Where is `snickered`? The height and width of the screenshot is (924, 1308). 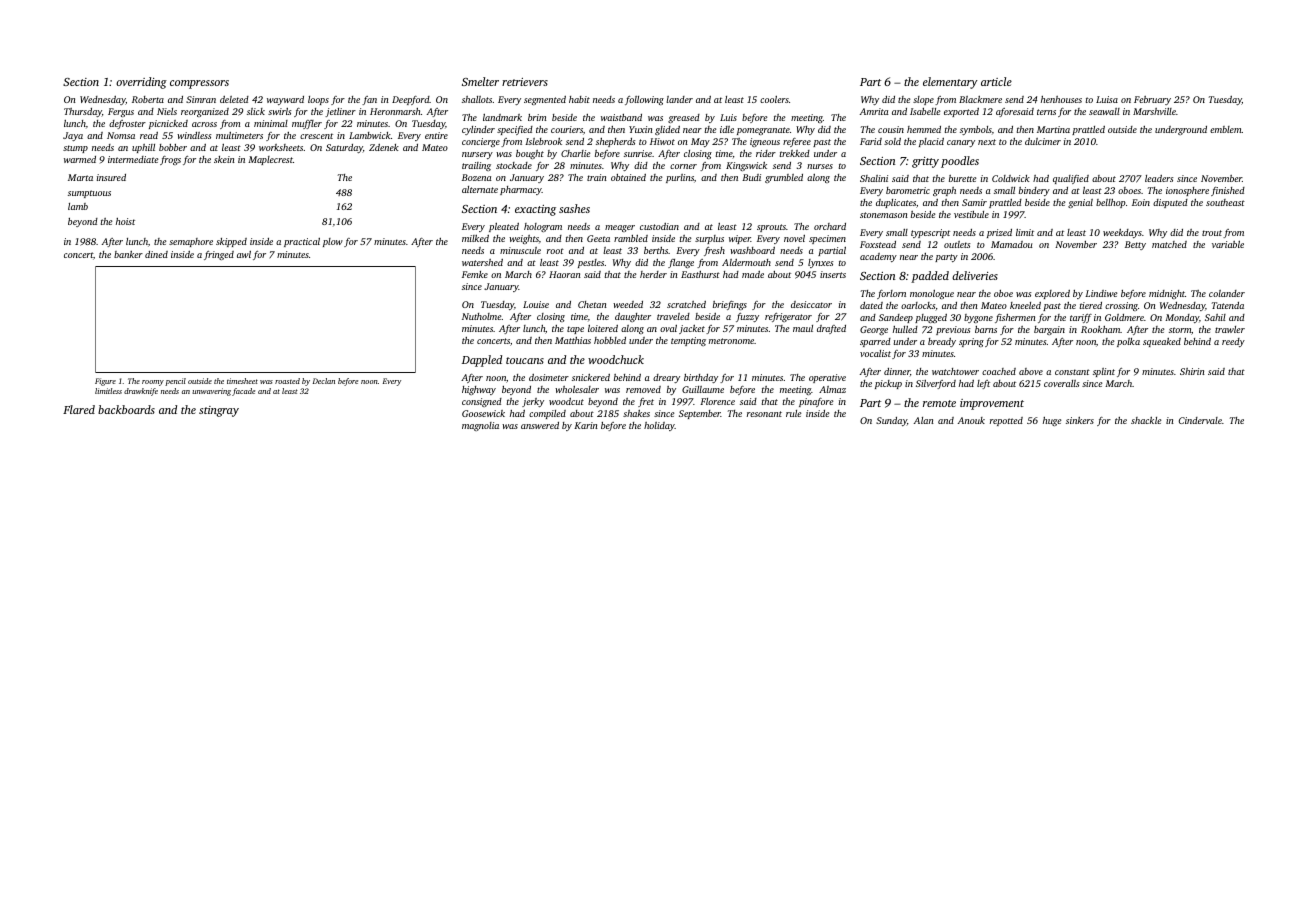 snickered is located at coordinates (591, 377).
